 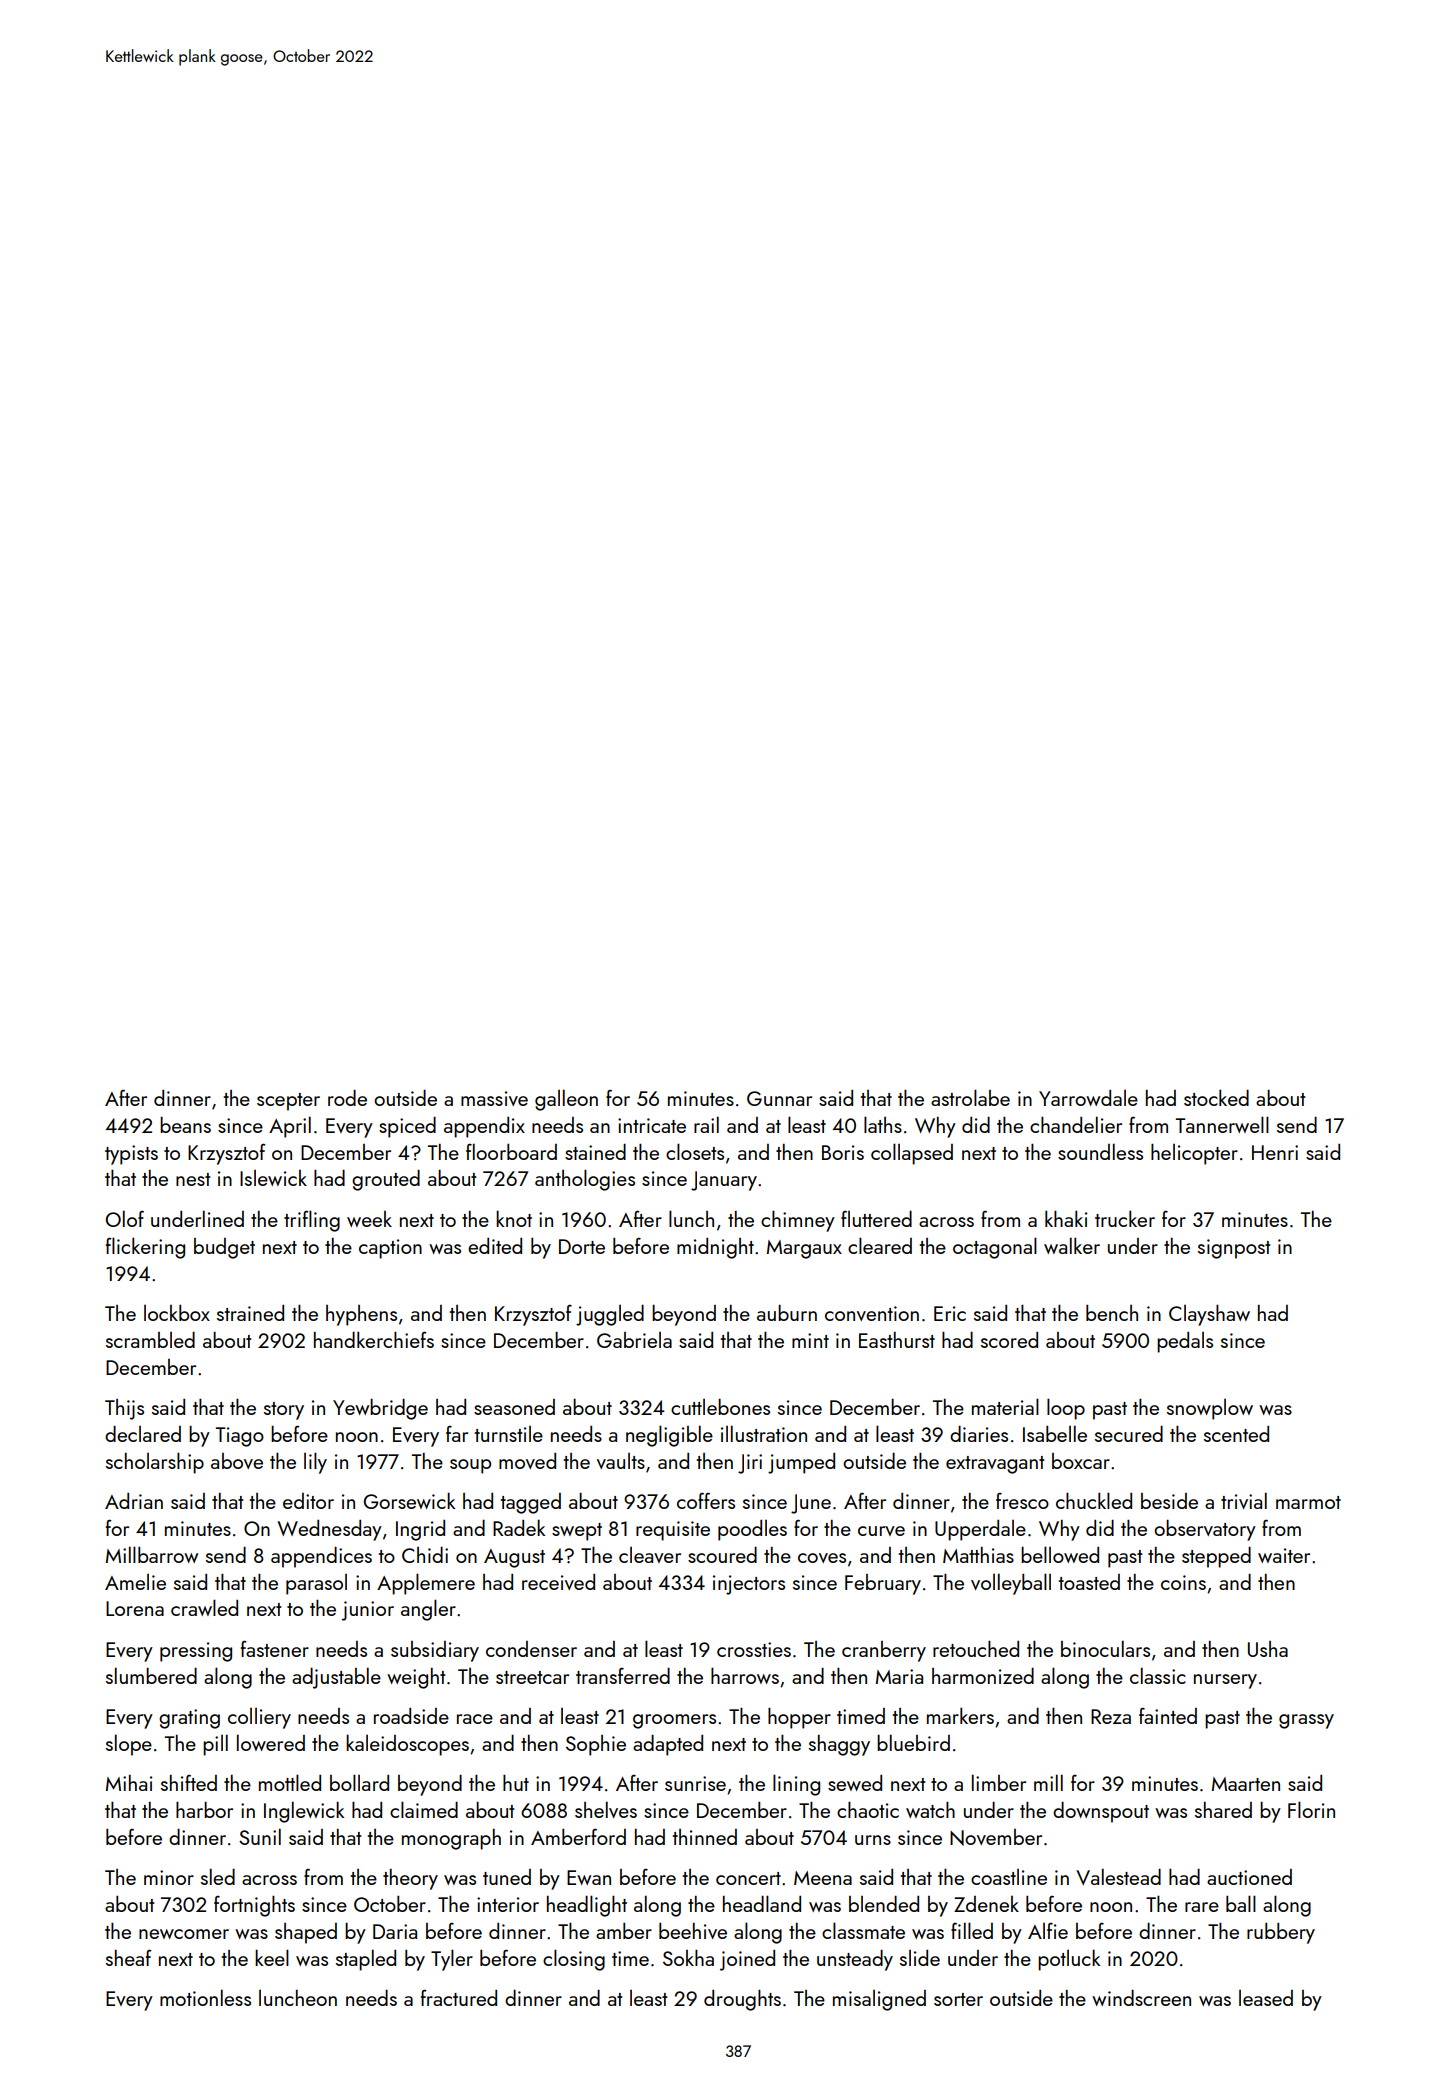 I want to click on downspout, so click(x=1101, y=1812).
